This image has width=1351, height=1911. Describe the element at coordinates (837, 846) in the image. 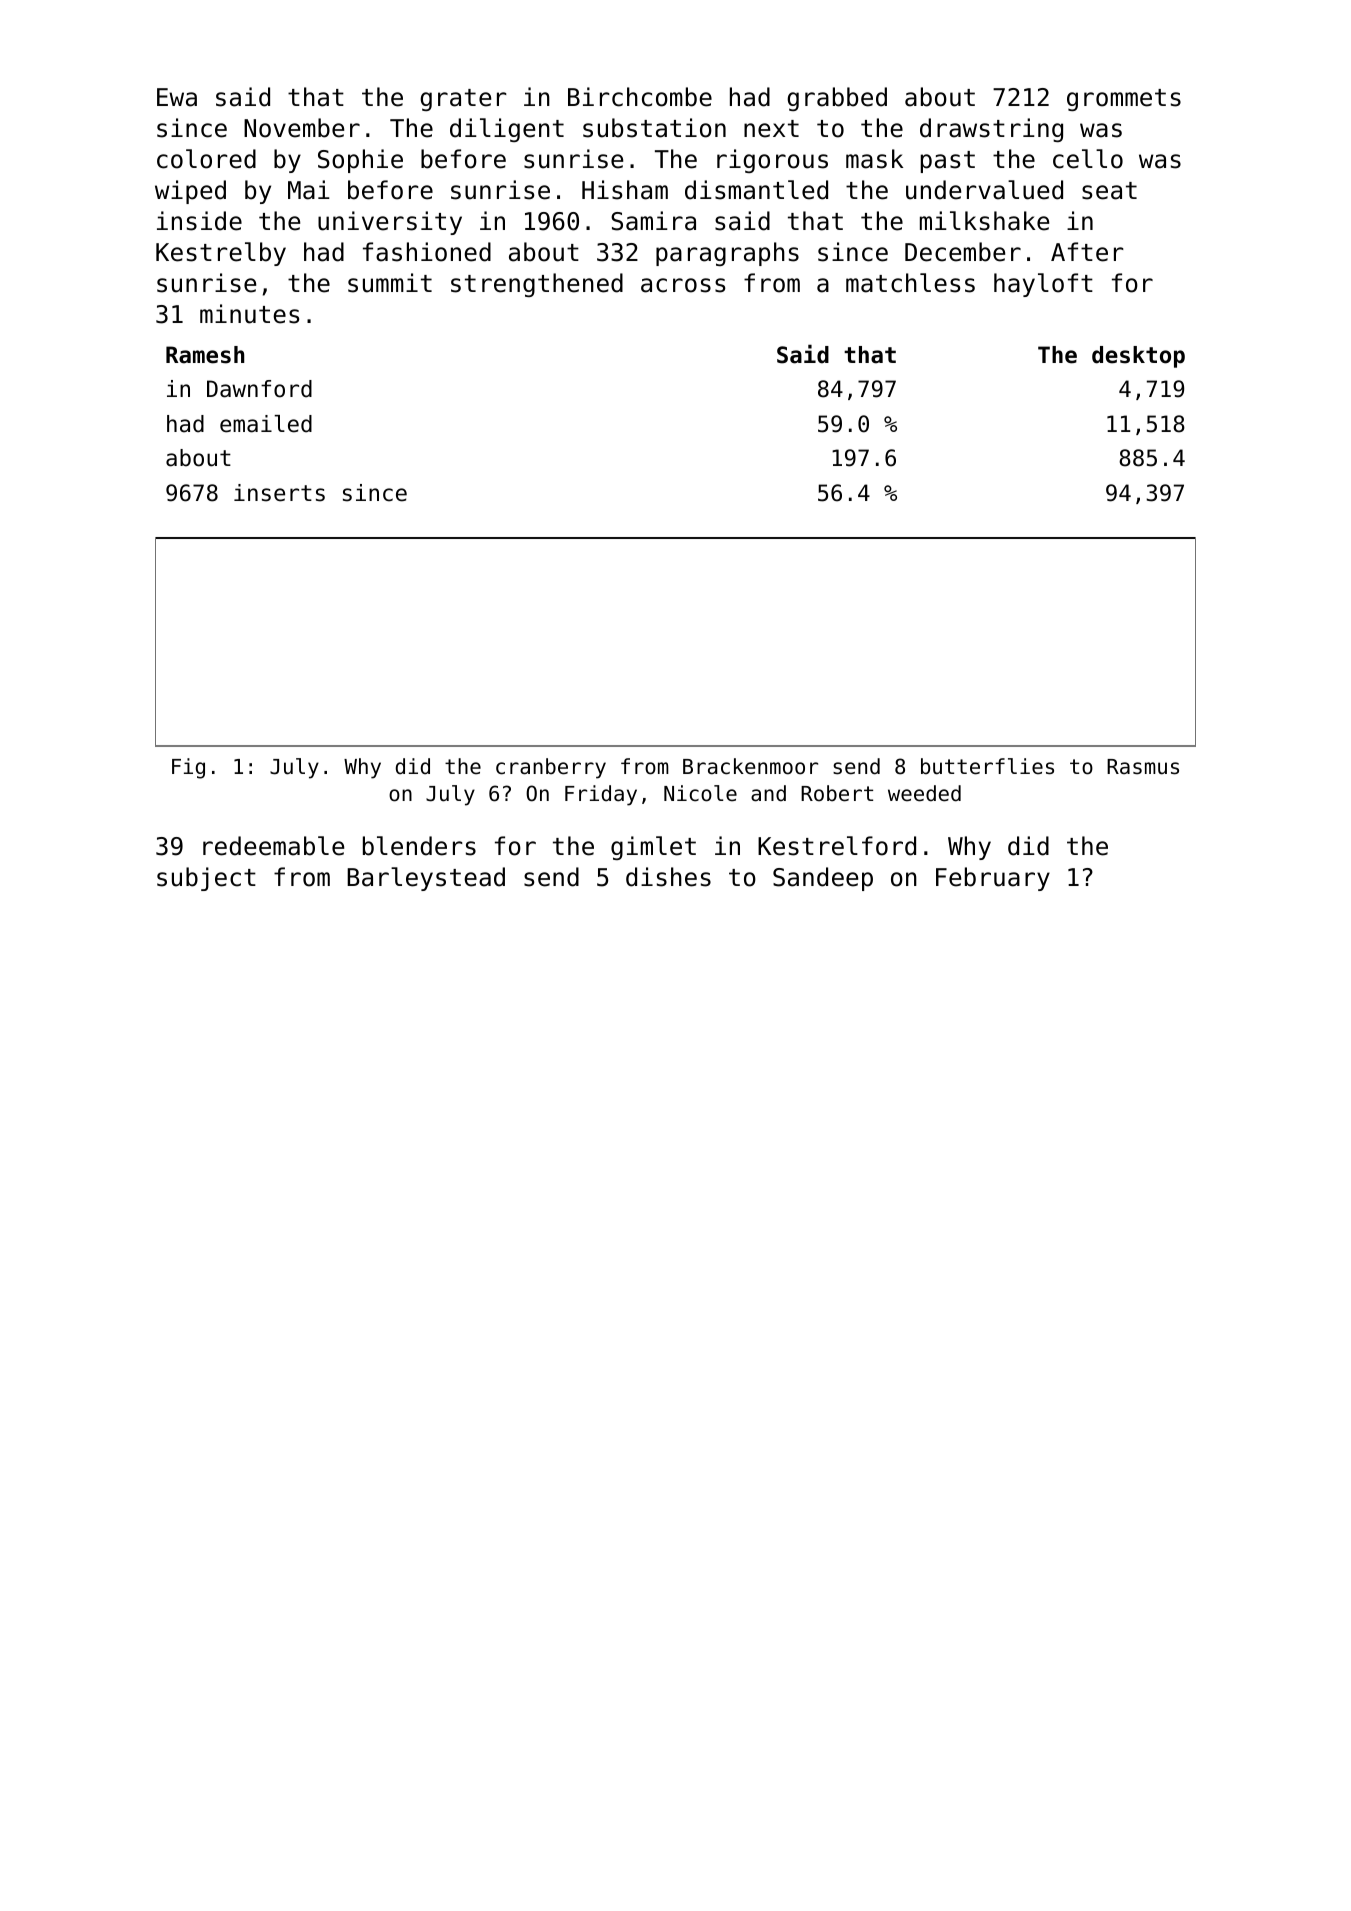

I see `Kestrelford` at that location.
